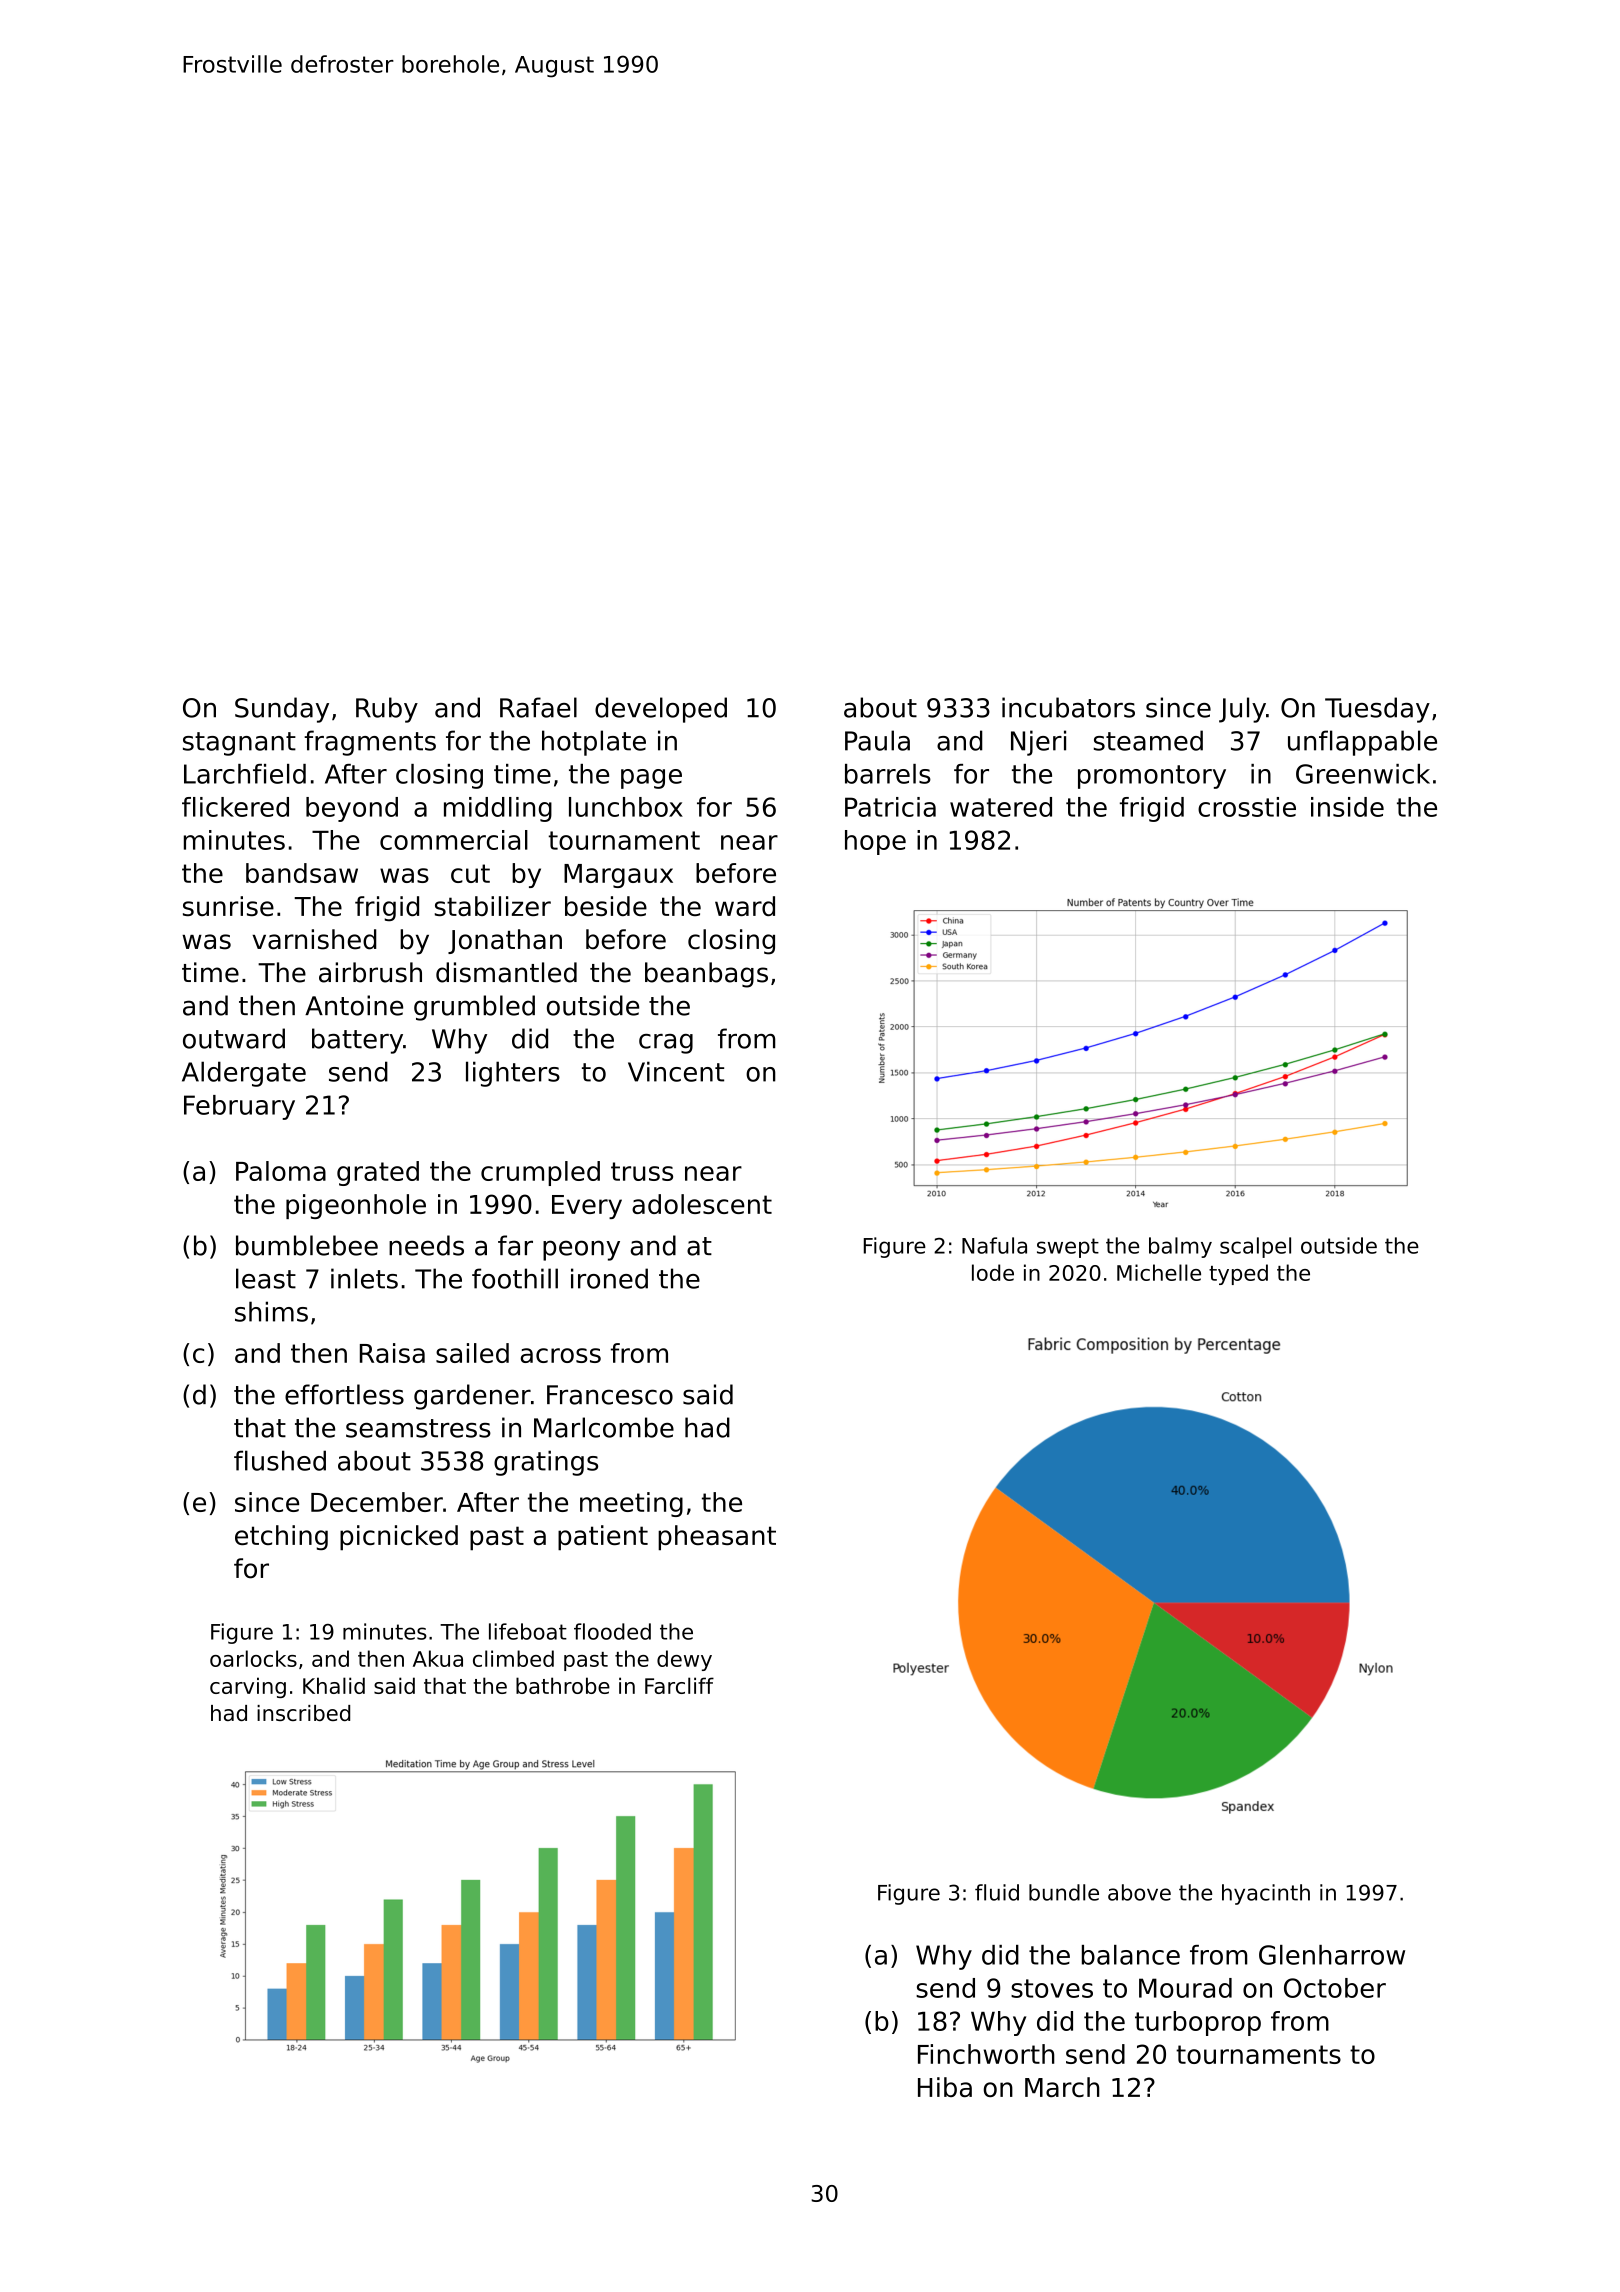 The width and height of the document is (1620, 2292). Describe the element at coordinates (364, 1278) in the document. I see `inlets` at that location.
